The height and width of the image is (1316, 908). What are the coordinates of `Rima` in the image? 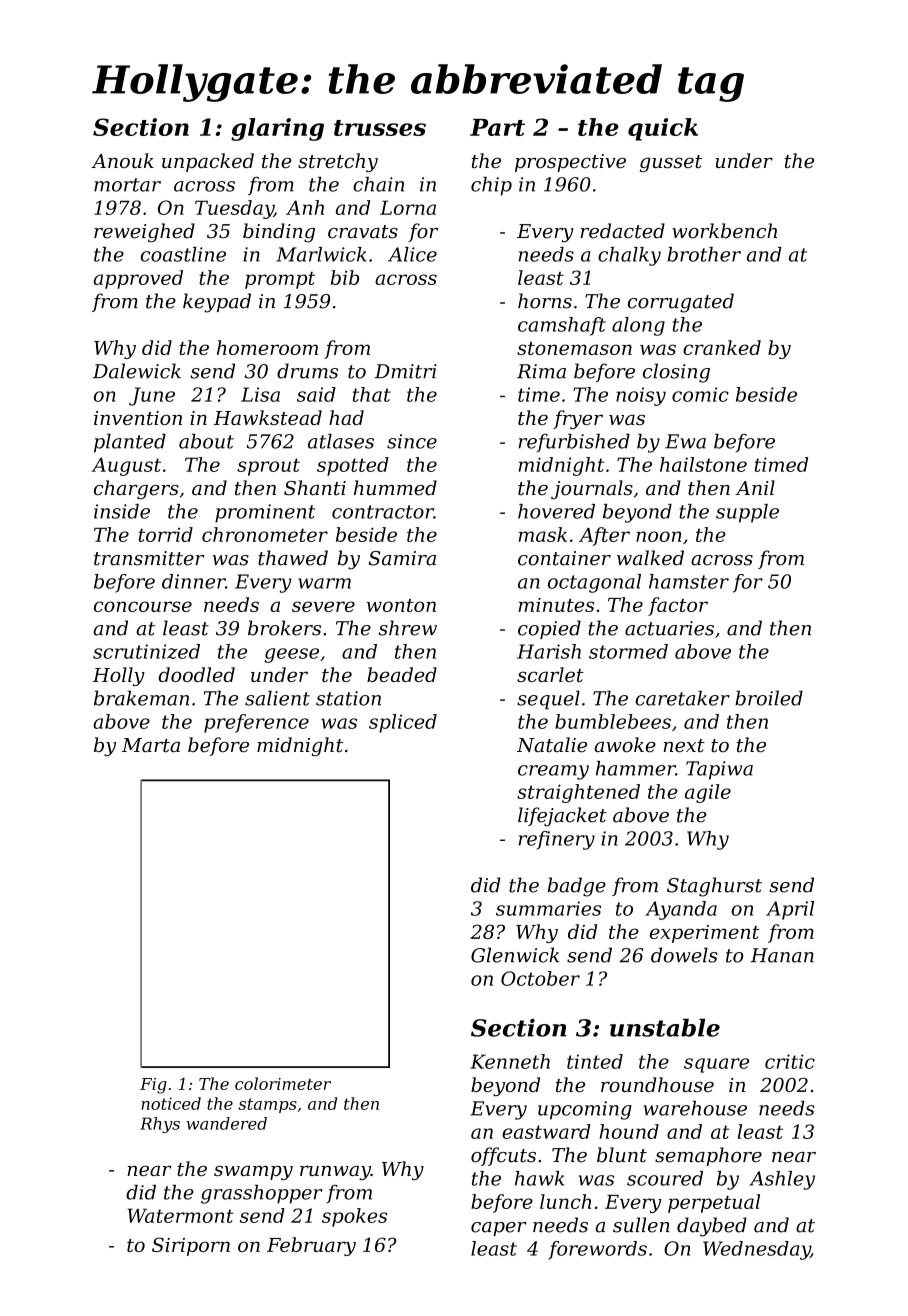 It's located at (541, 371).
